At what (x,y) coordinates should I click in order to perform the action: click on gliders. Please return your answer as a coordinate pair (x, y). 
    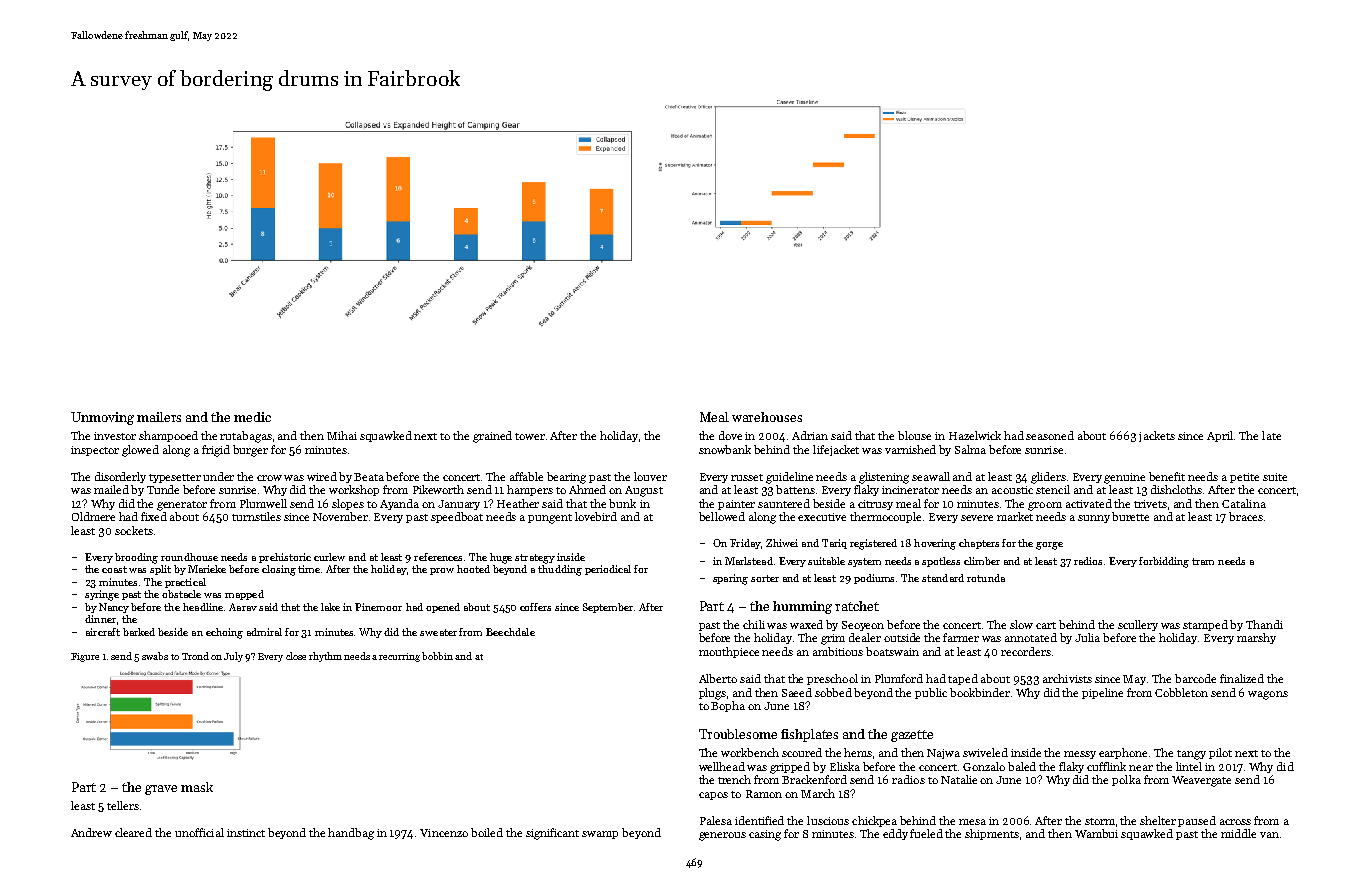
    Looking at the image, I should click on (1048, 478).
